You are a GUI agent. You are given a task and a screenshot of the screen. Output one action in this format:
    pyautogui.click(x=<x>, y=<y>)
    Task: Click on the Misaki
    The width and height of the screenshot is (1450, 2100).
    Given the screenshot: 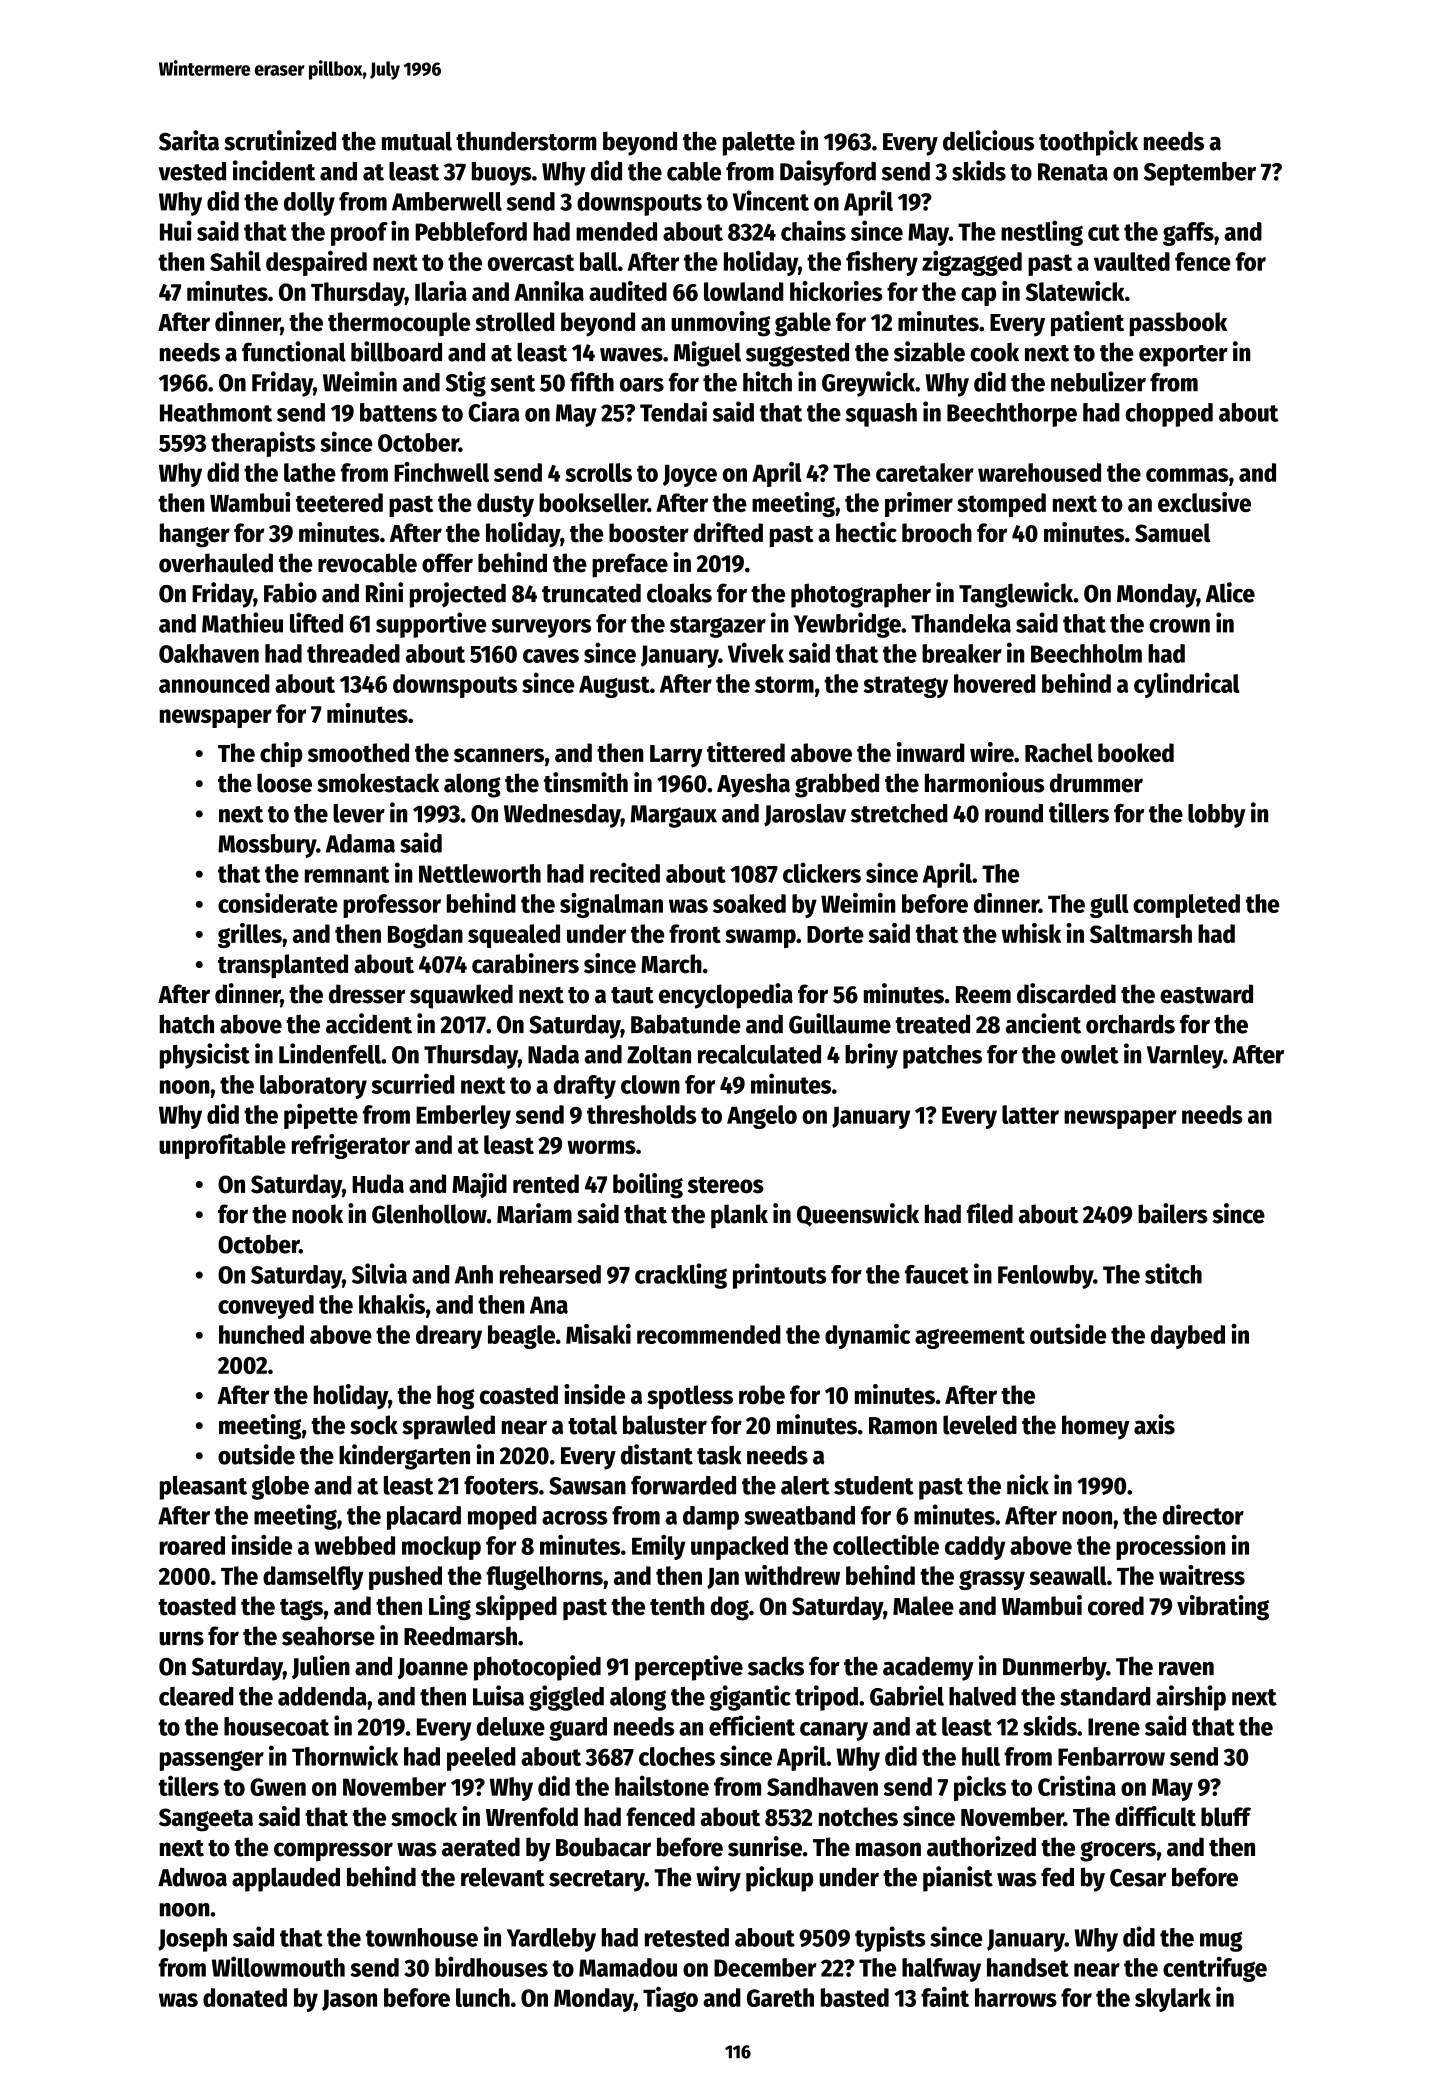 What is the action you would take?
    pyautogui.click(x=598, y=1334)
